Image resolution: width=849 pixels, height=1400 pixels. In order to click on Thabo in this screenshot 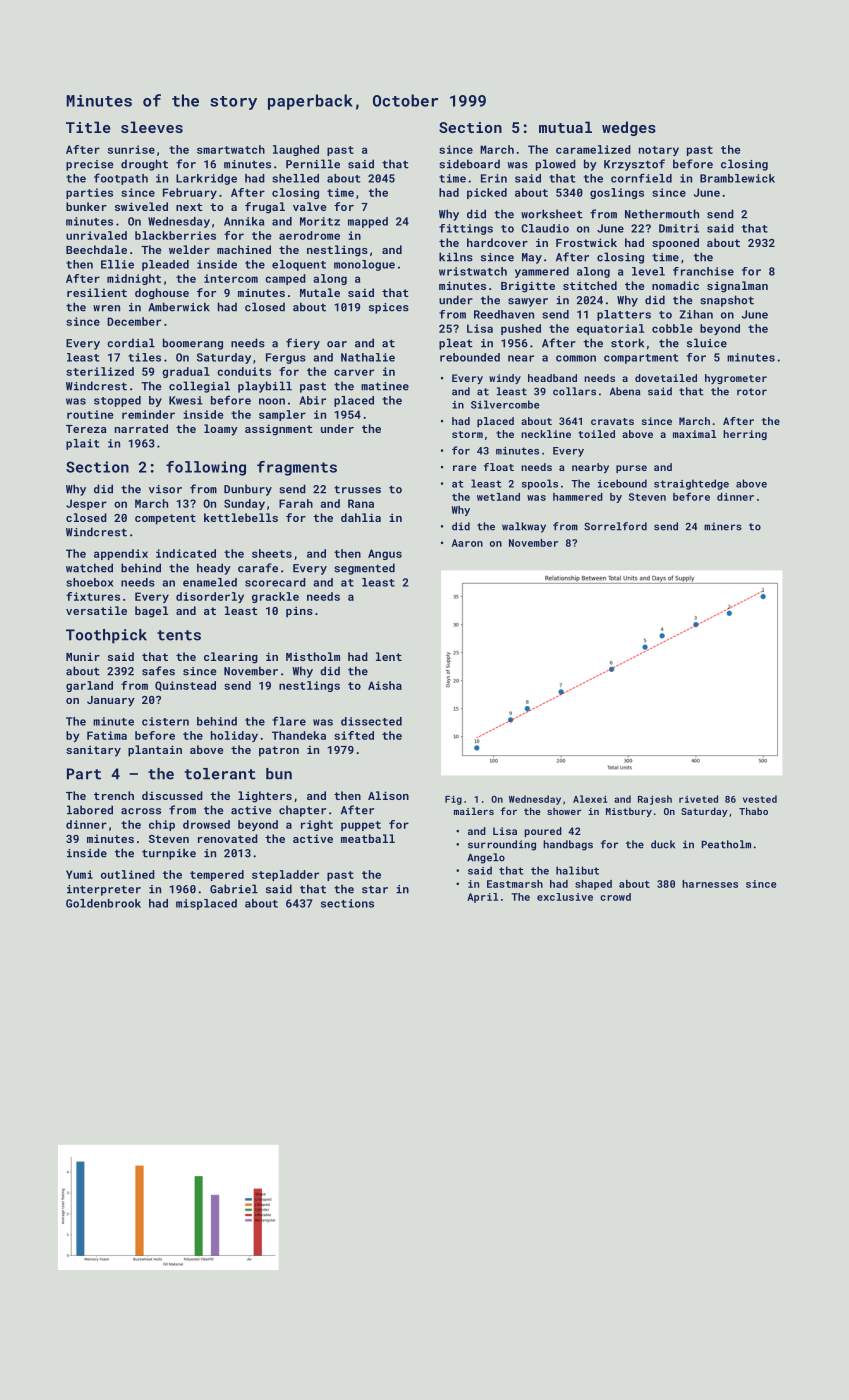, I will do `click(753, 811)`.
